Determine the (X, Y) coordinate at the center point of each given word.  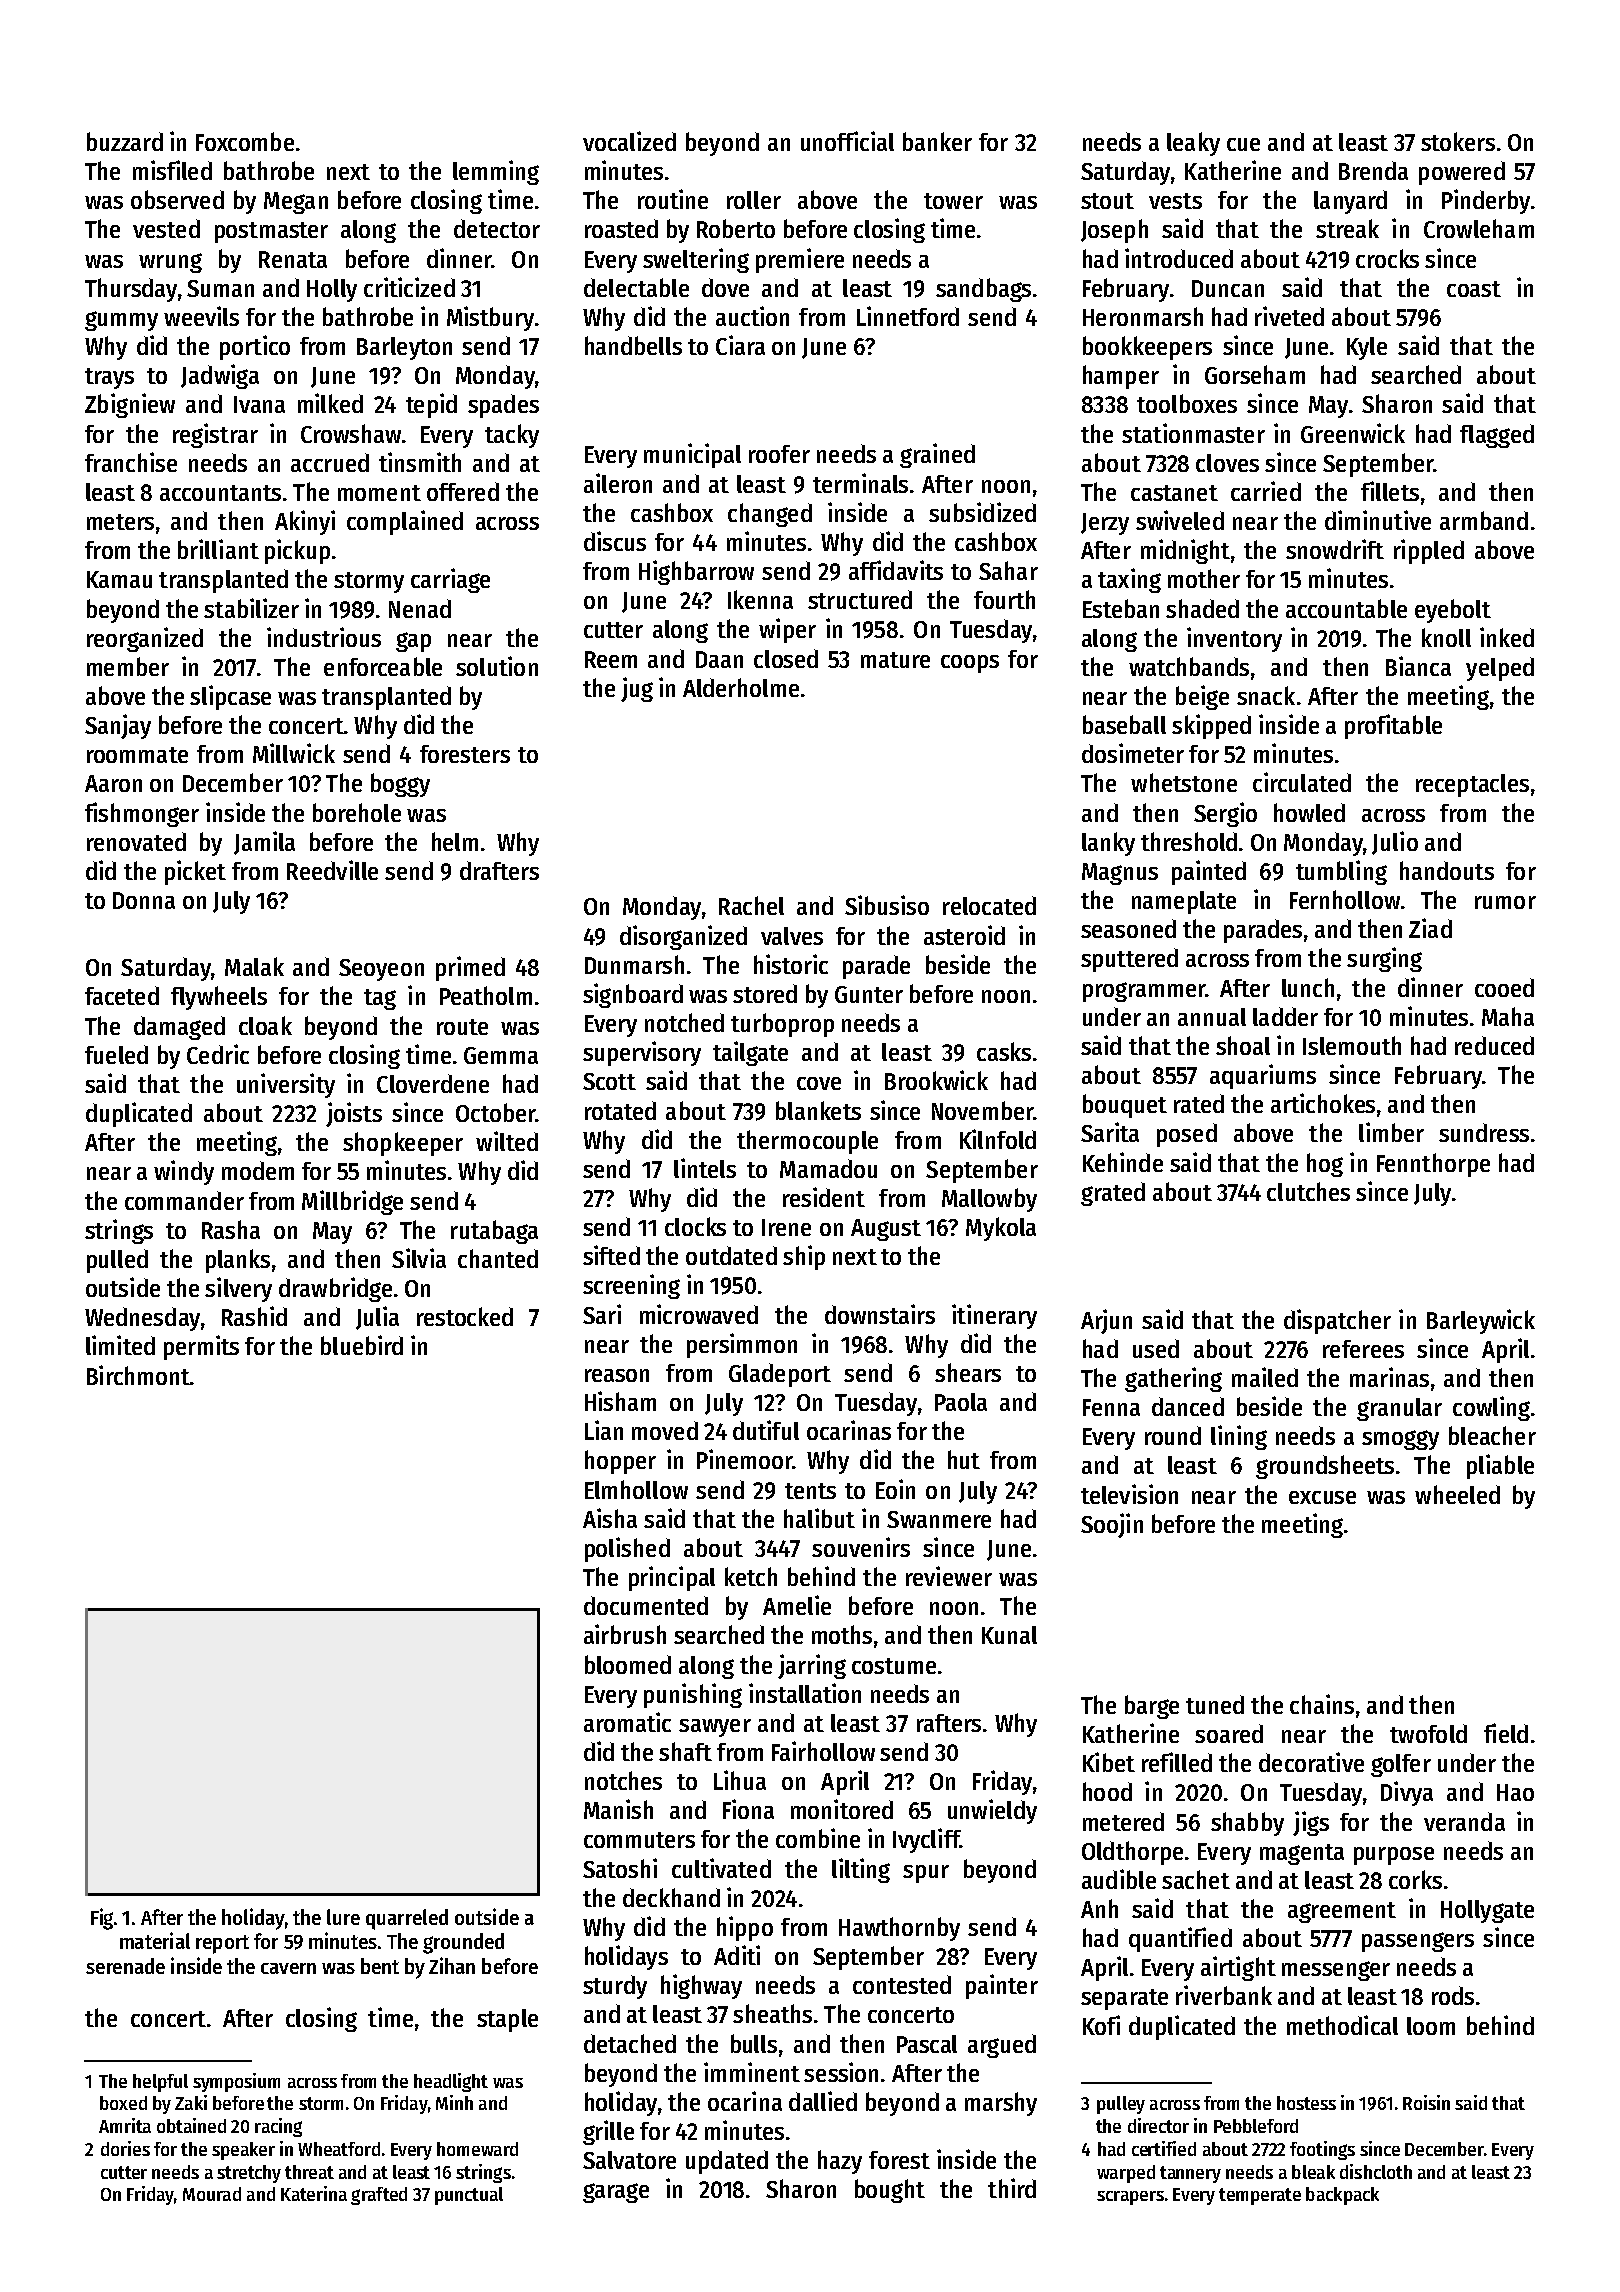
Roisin (1426, 2102)
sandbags (983, 290)
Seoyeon (381, 970)
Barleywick (1481, 1321)
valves (792, 936)
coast (1474, 289)
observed (177, 199)
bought (890, 2191)
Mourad (212, 2194)
